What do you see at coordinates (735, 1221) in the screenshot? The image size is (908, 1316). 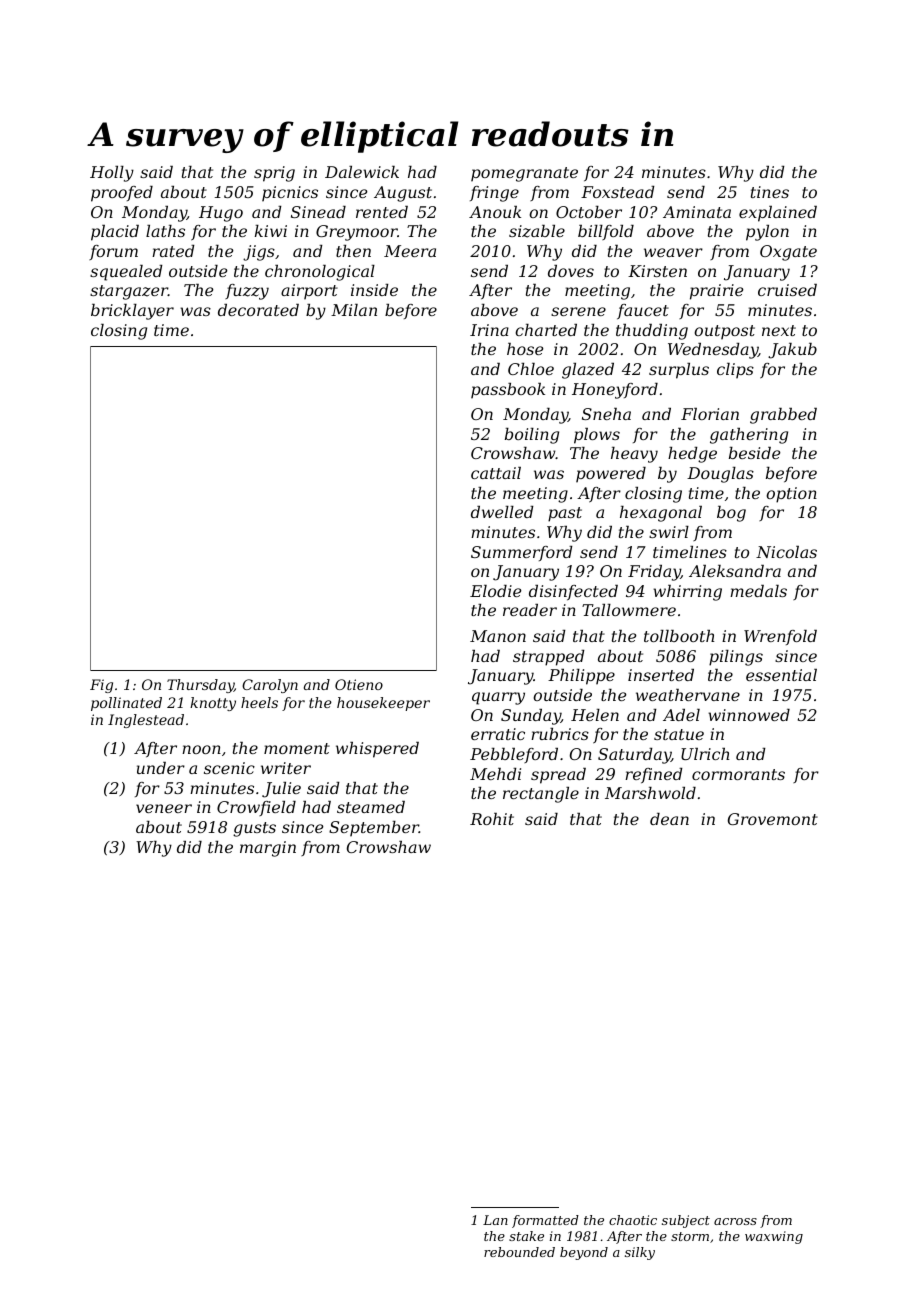 I see `across` at bounding box center [735, 1221].
